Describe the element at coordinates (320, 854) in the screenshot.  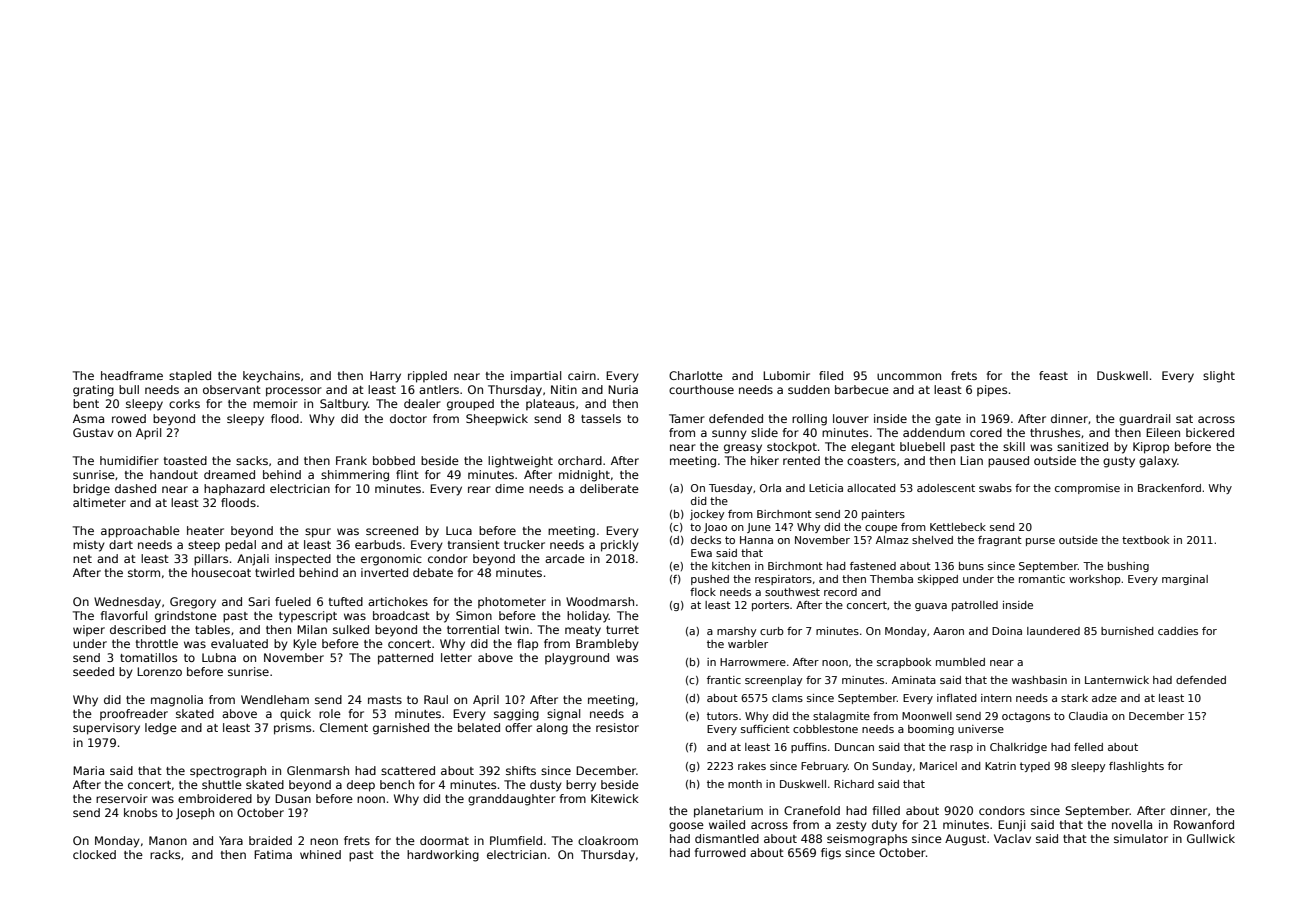
I see `whined` at that location.
